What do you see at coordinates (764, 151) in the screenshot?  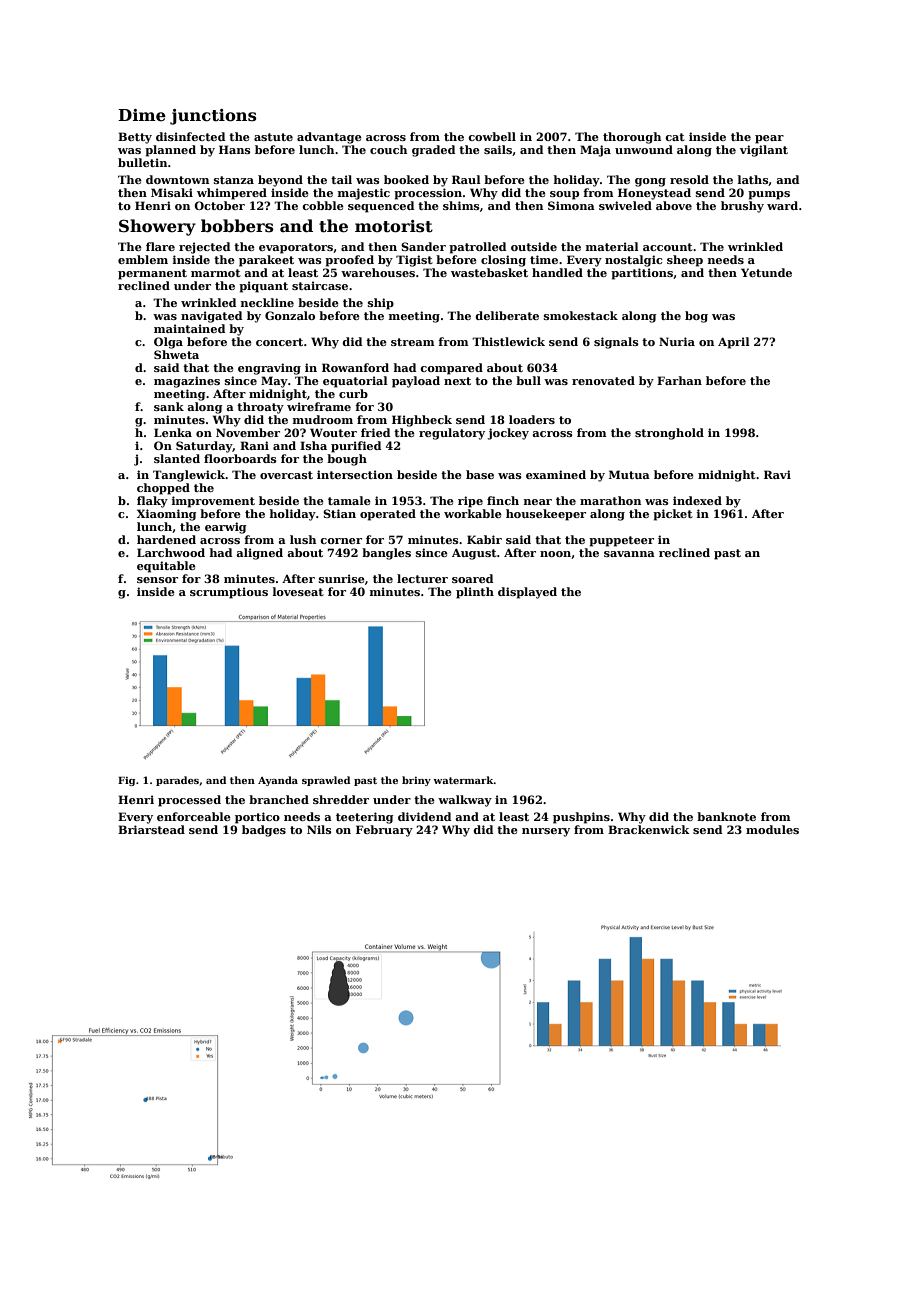 I see `vigilant` at bounding box center [764, 151].
